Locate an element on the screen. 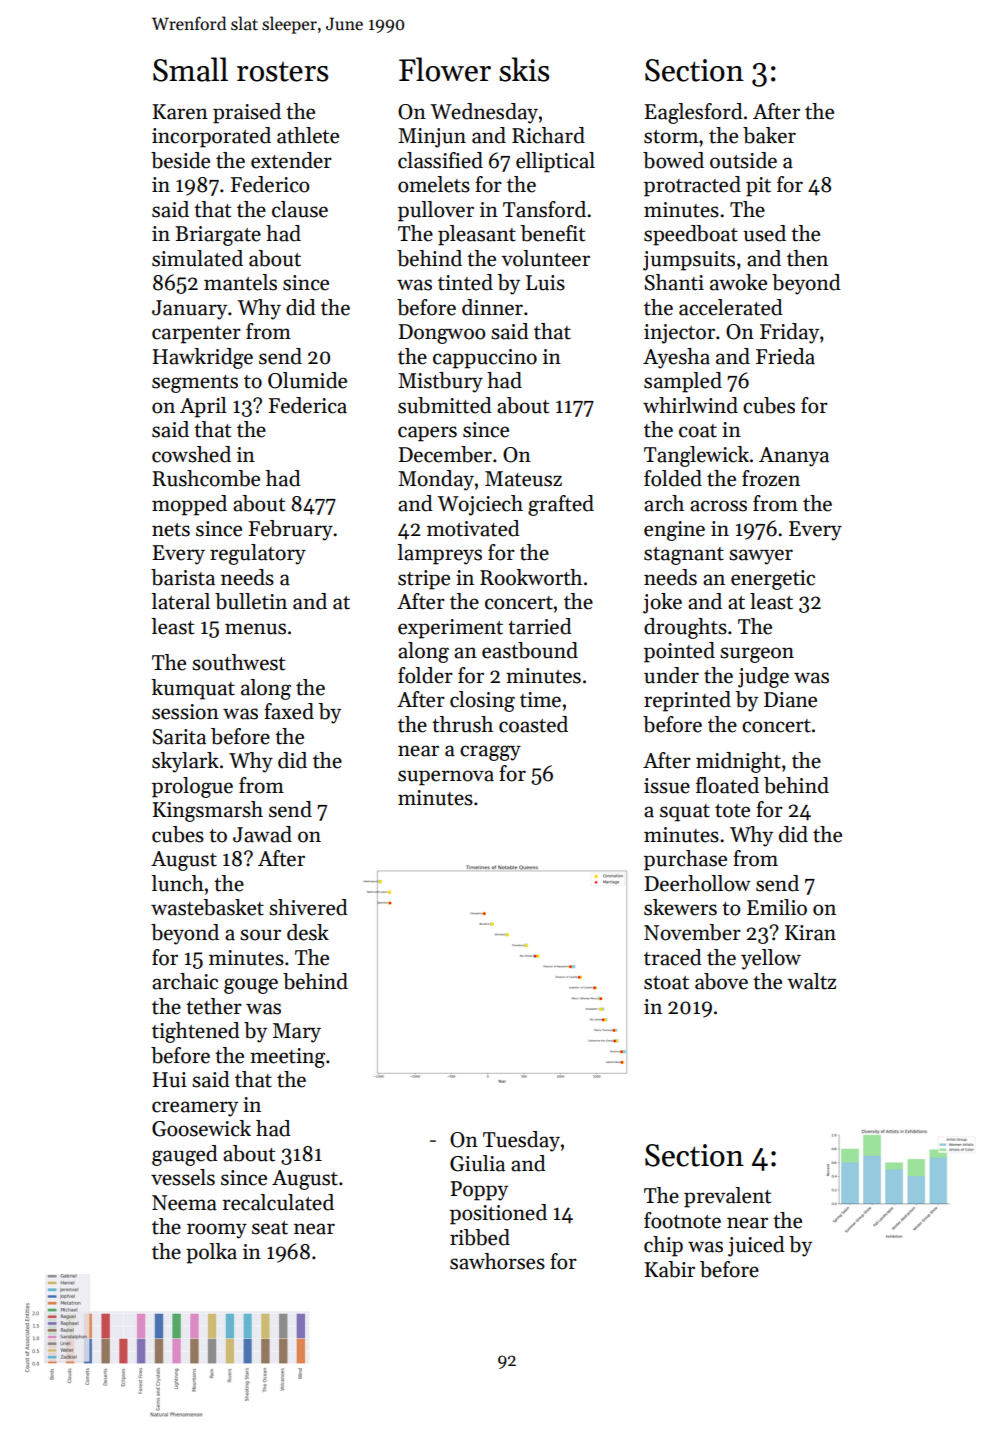 Image resolution: width=995 pixels, height=1440 pixels. joke is located at coordinates (662, 603).
